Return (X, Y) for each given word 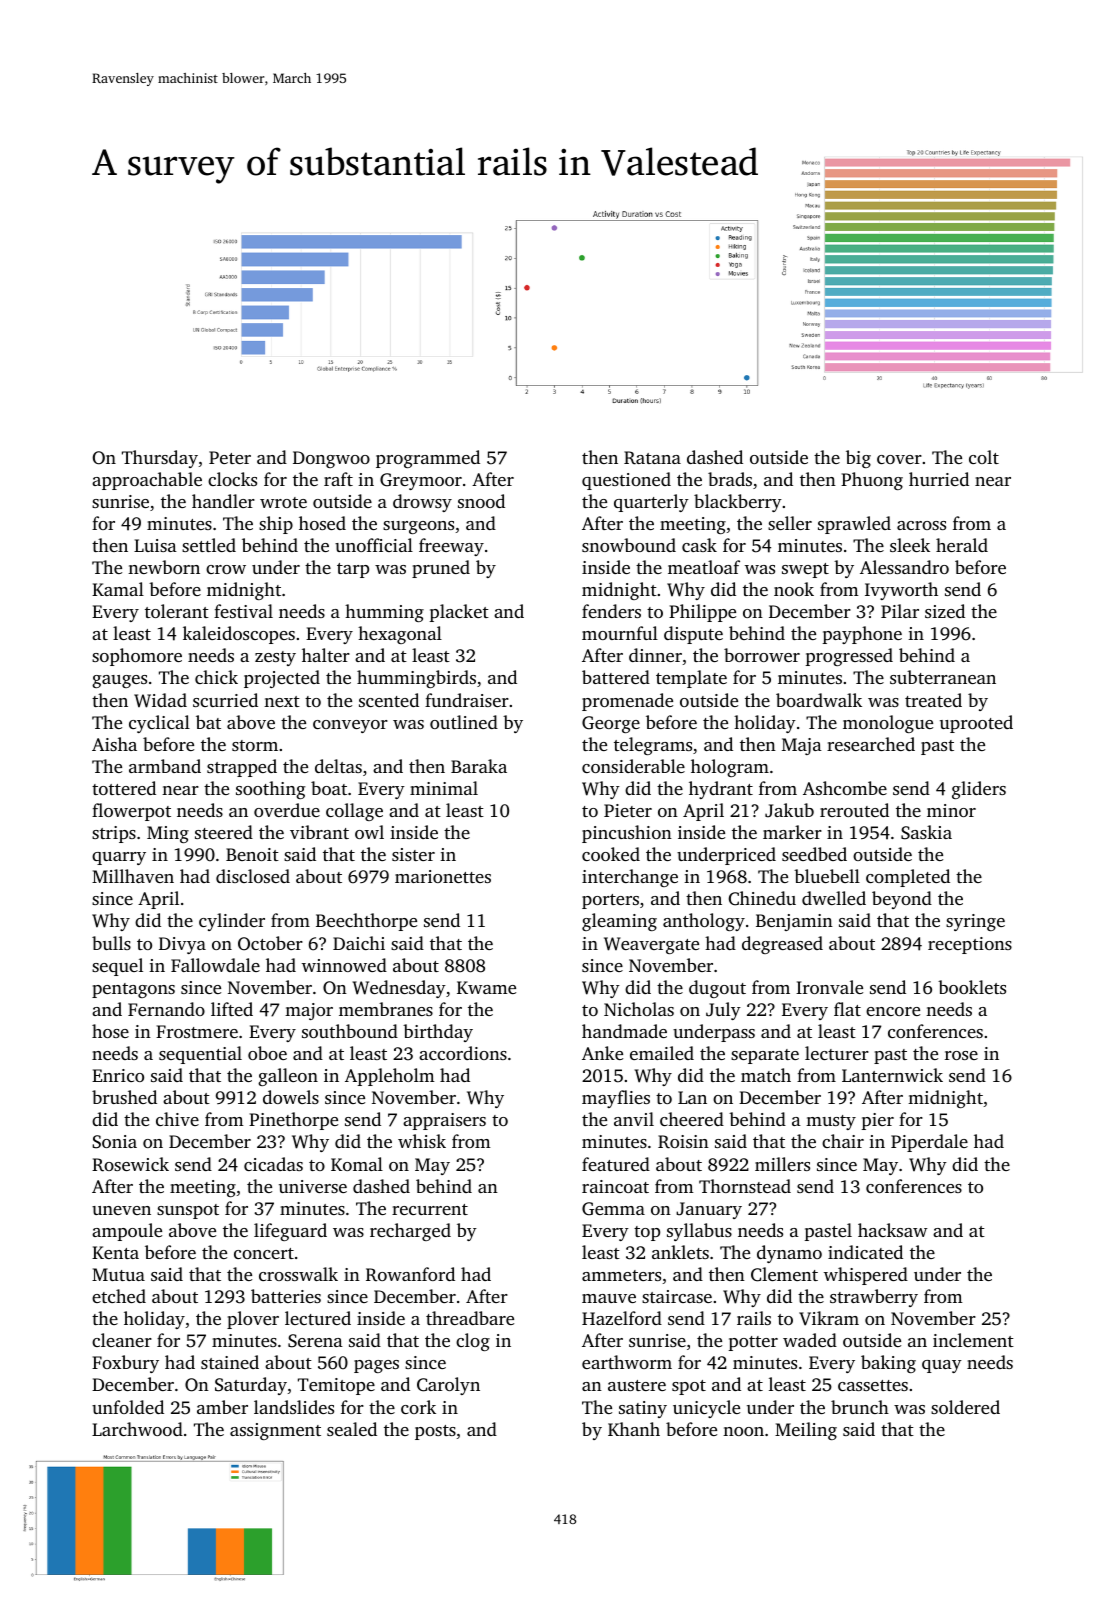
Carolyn (448, 1386)
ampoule (127, 1232)
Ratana (652, 458)
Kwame (486, 987)
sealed (352, 1429)
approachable (147, 481)
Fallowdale (215, 965)
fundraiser (467, 700)
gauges (119, 681)
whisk (422, 1141)
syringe (975, 922)
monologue (888, 724)
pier (878, 1121)
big (858, 459)
